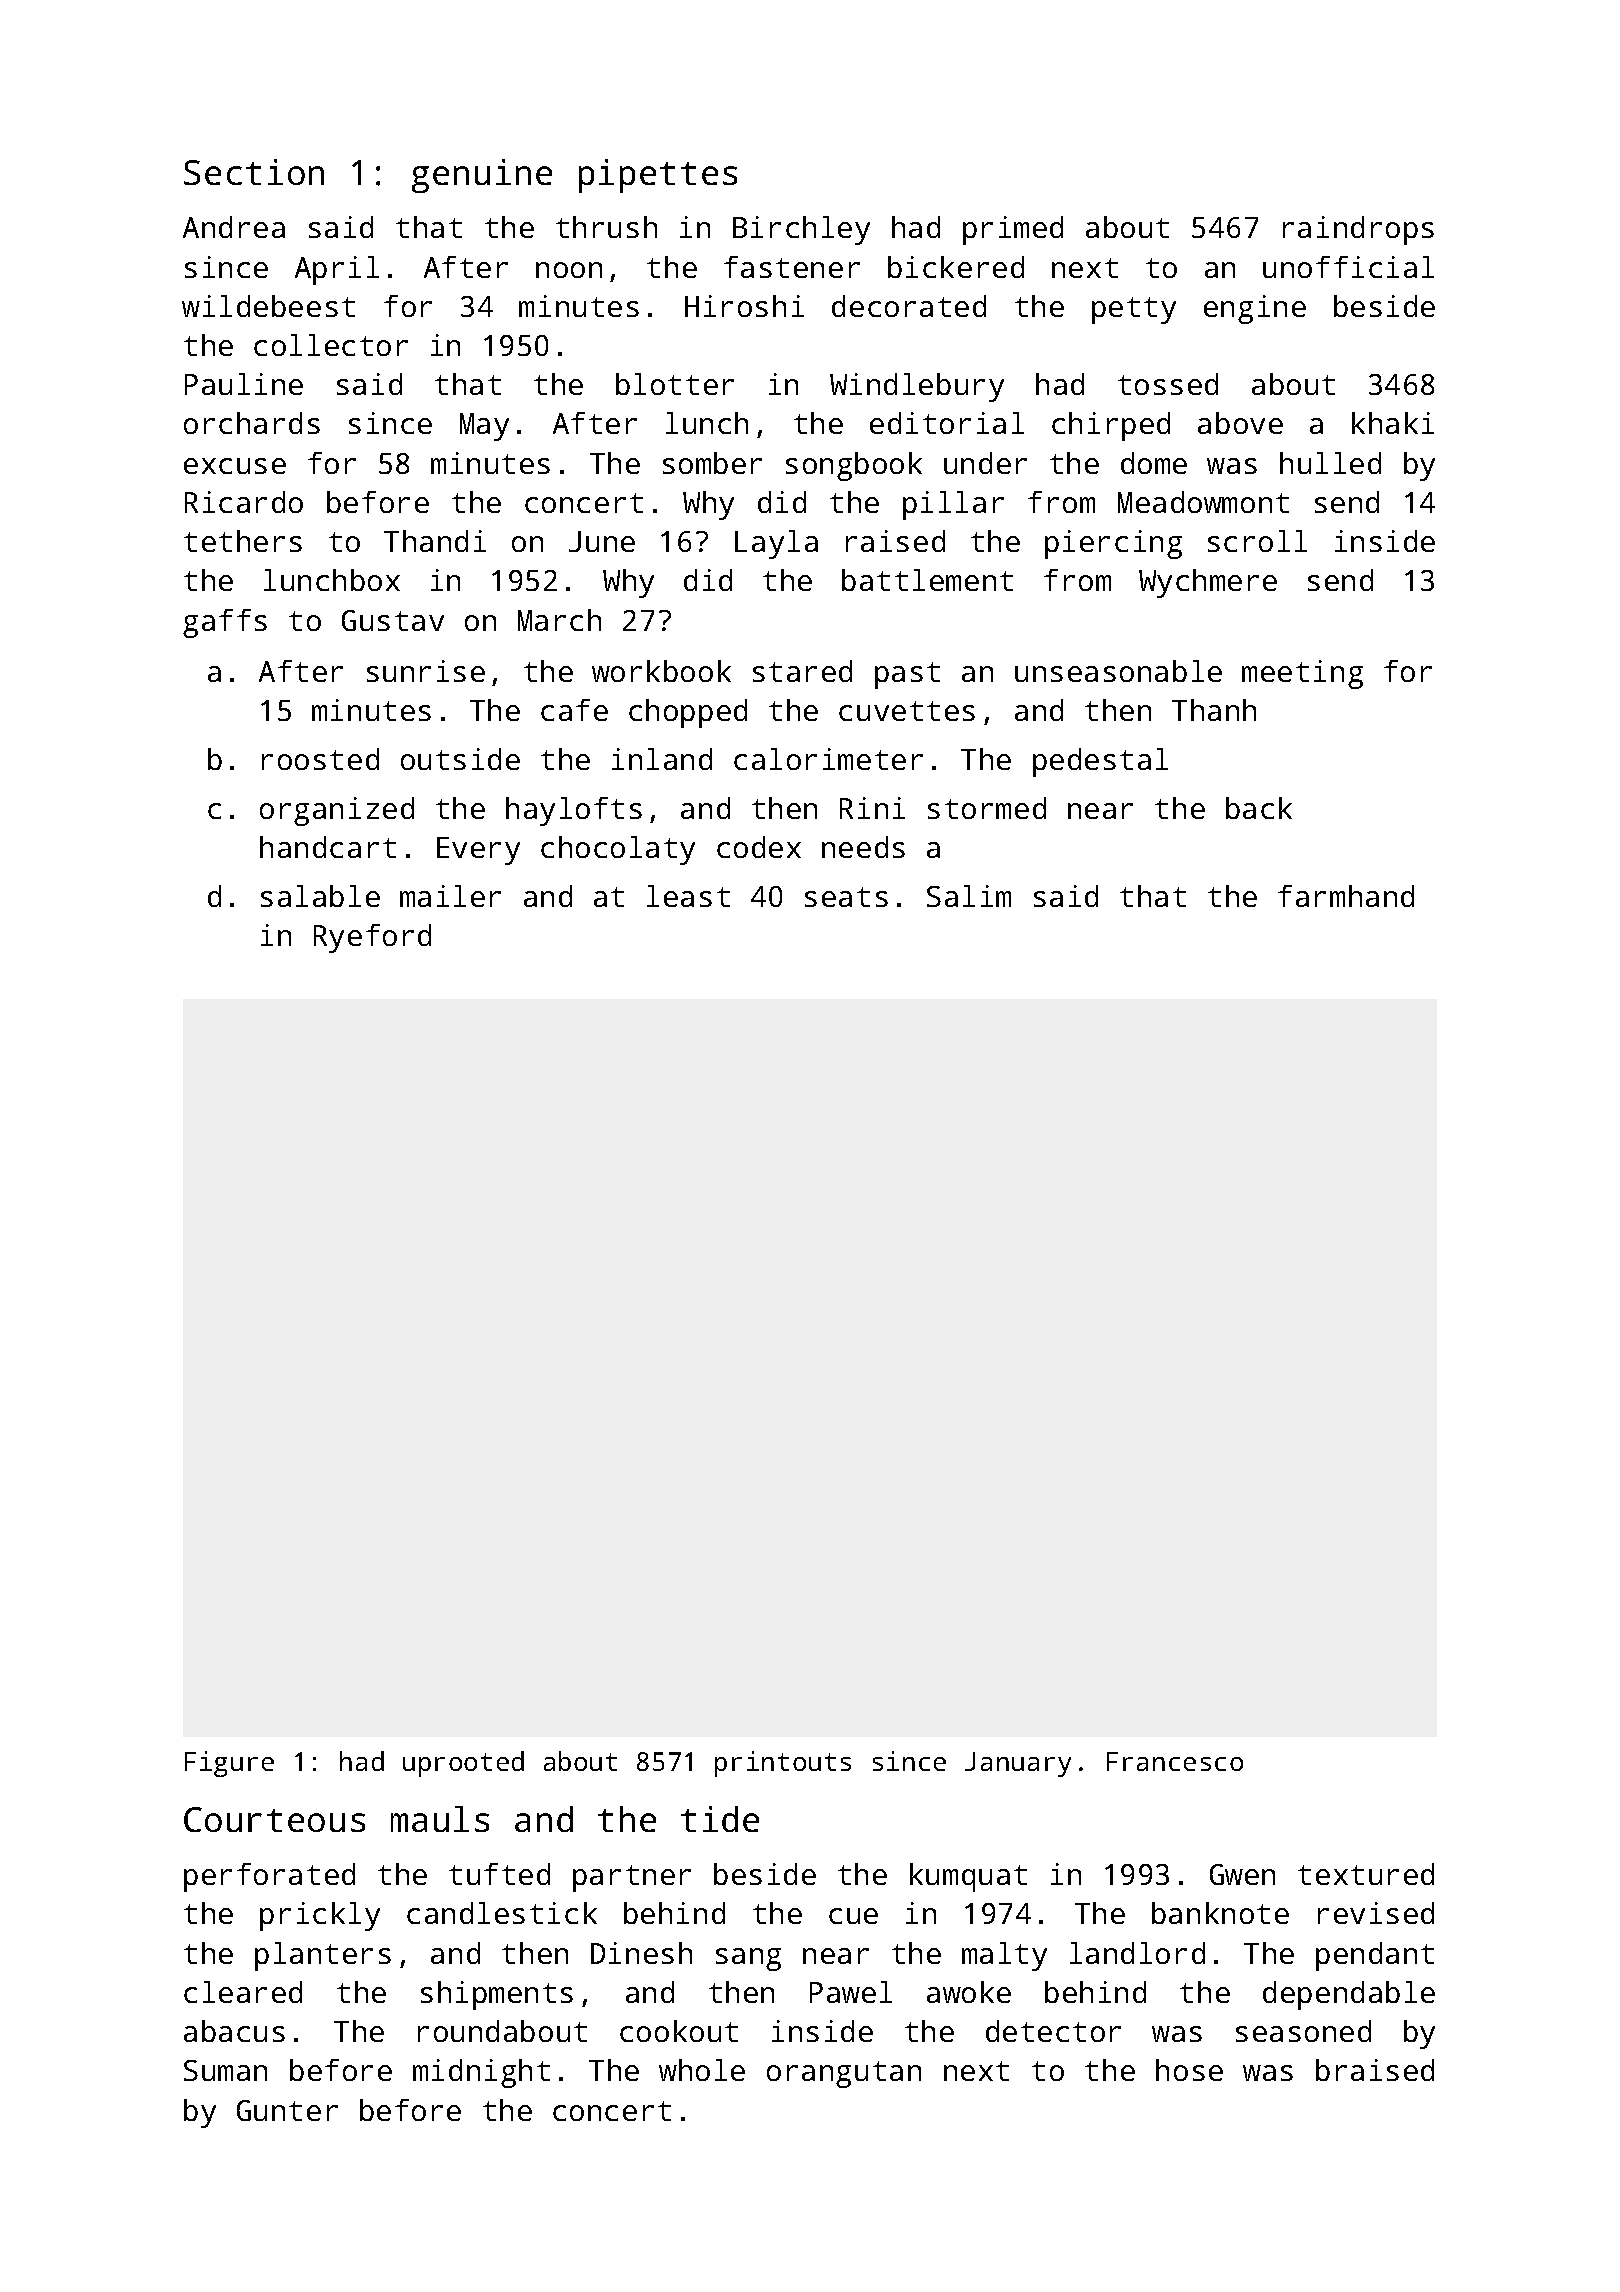  What do you see at coordinates (234, 227) in the screenshot?
I see `Andrea` at bounding box center [234, 227].
